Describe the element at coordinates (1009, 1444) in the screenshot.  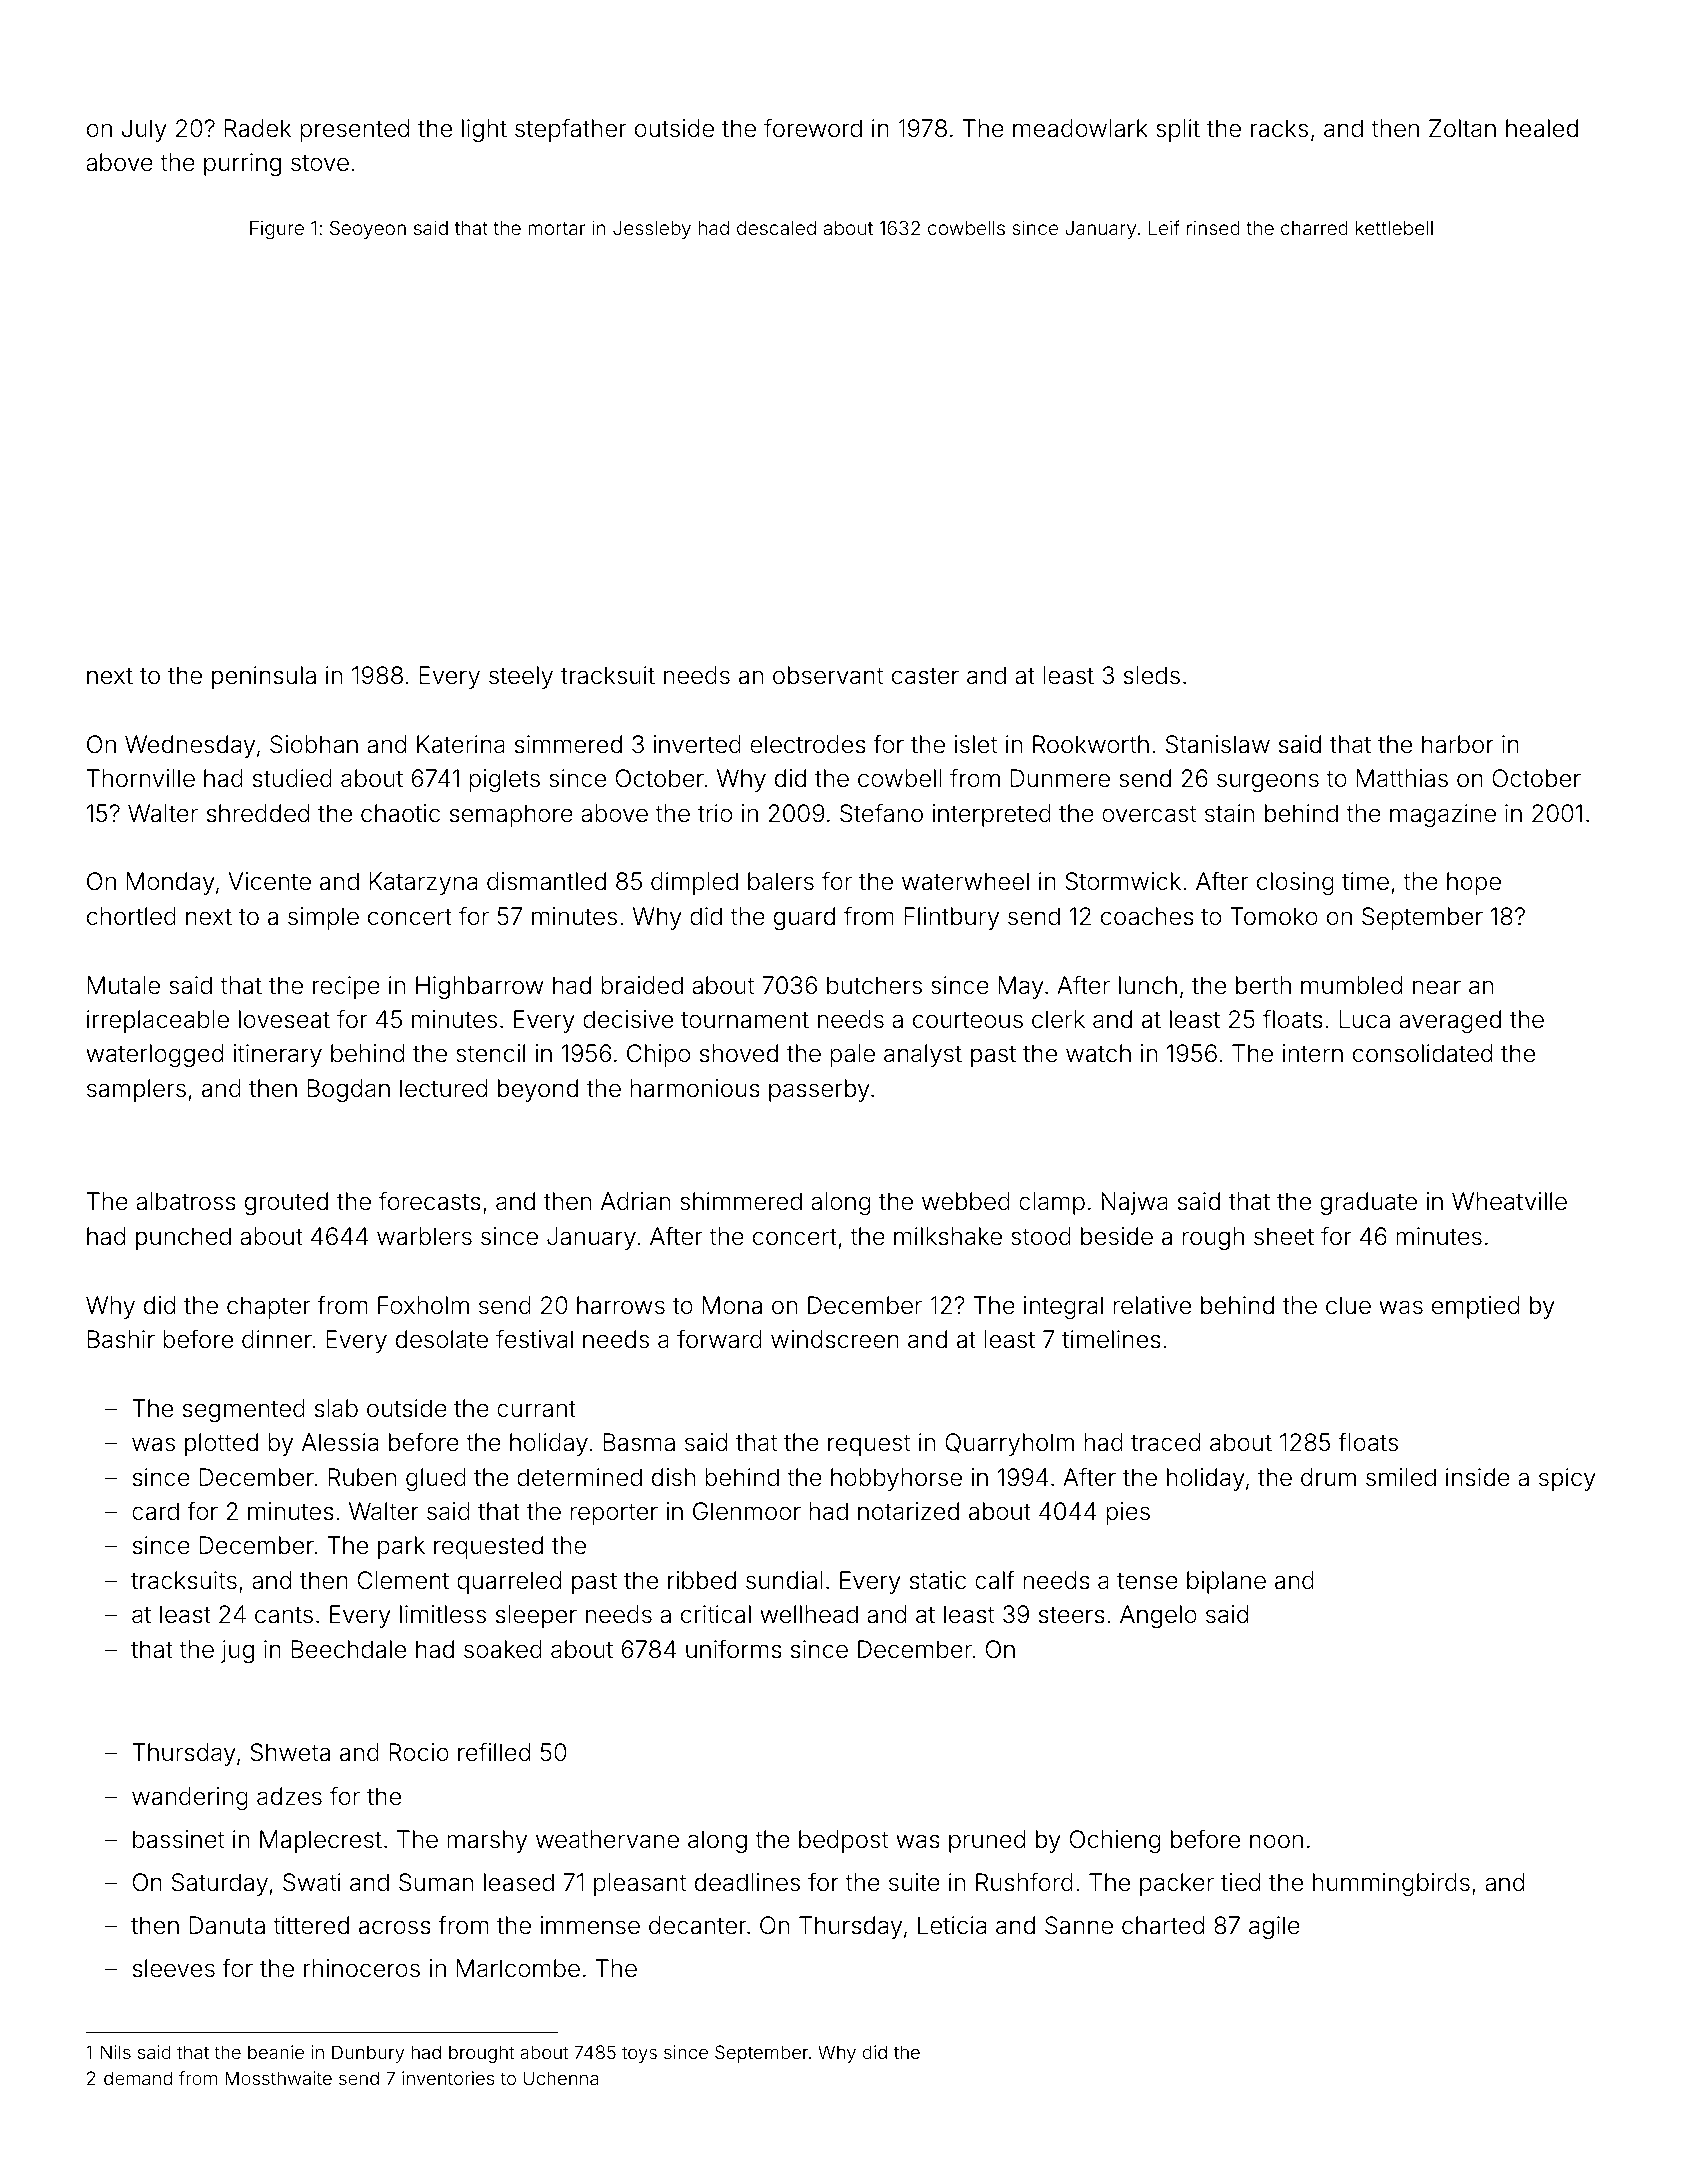
I see `Quarryholm` at that location.
